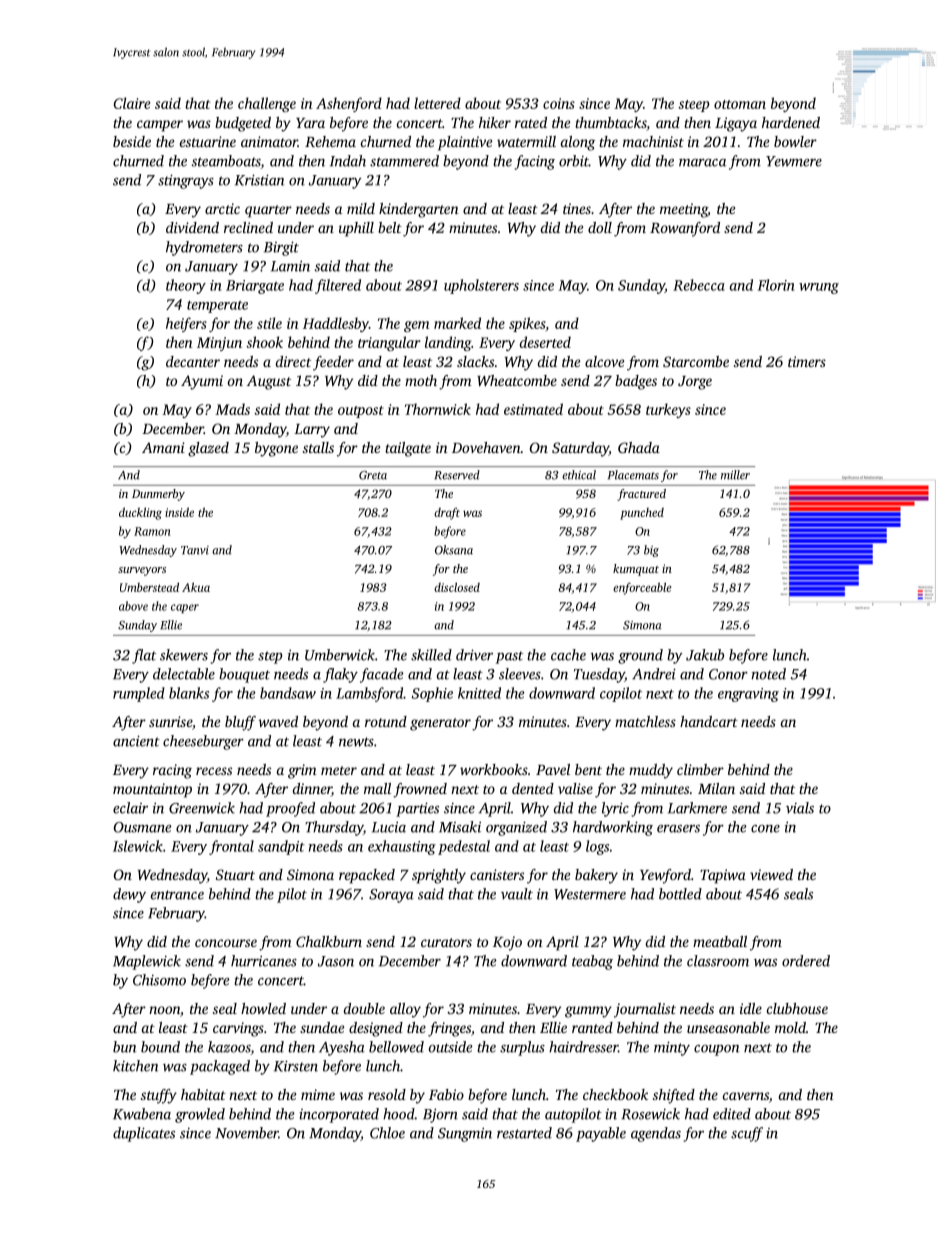  Describe the element at coordinates (705, 655) in the screenshot. I see `Jakub` at that location.
